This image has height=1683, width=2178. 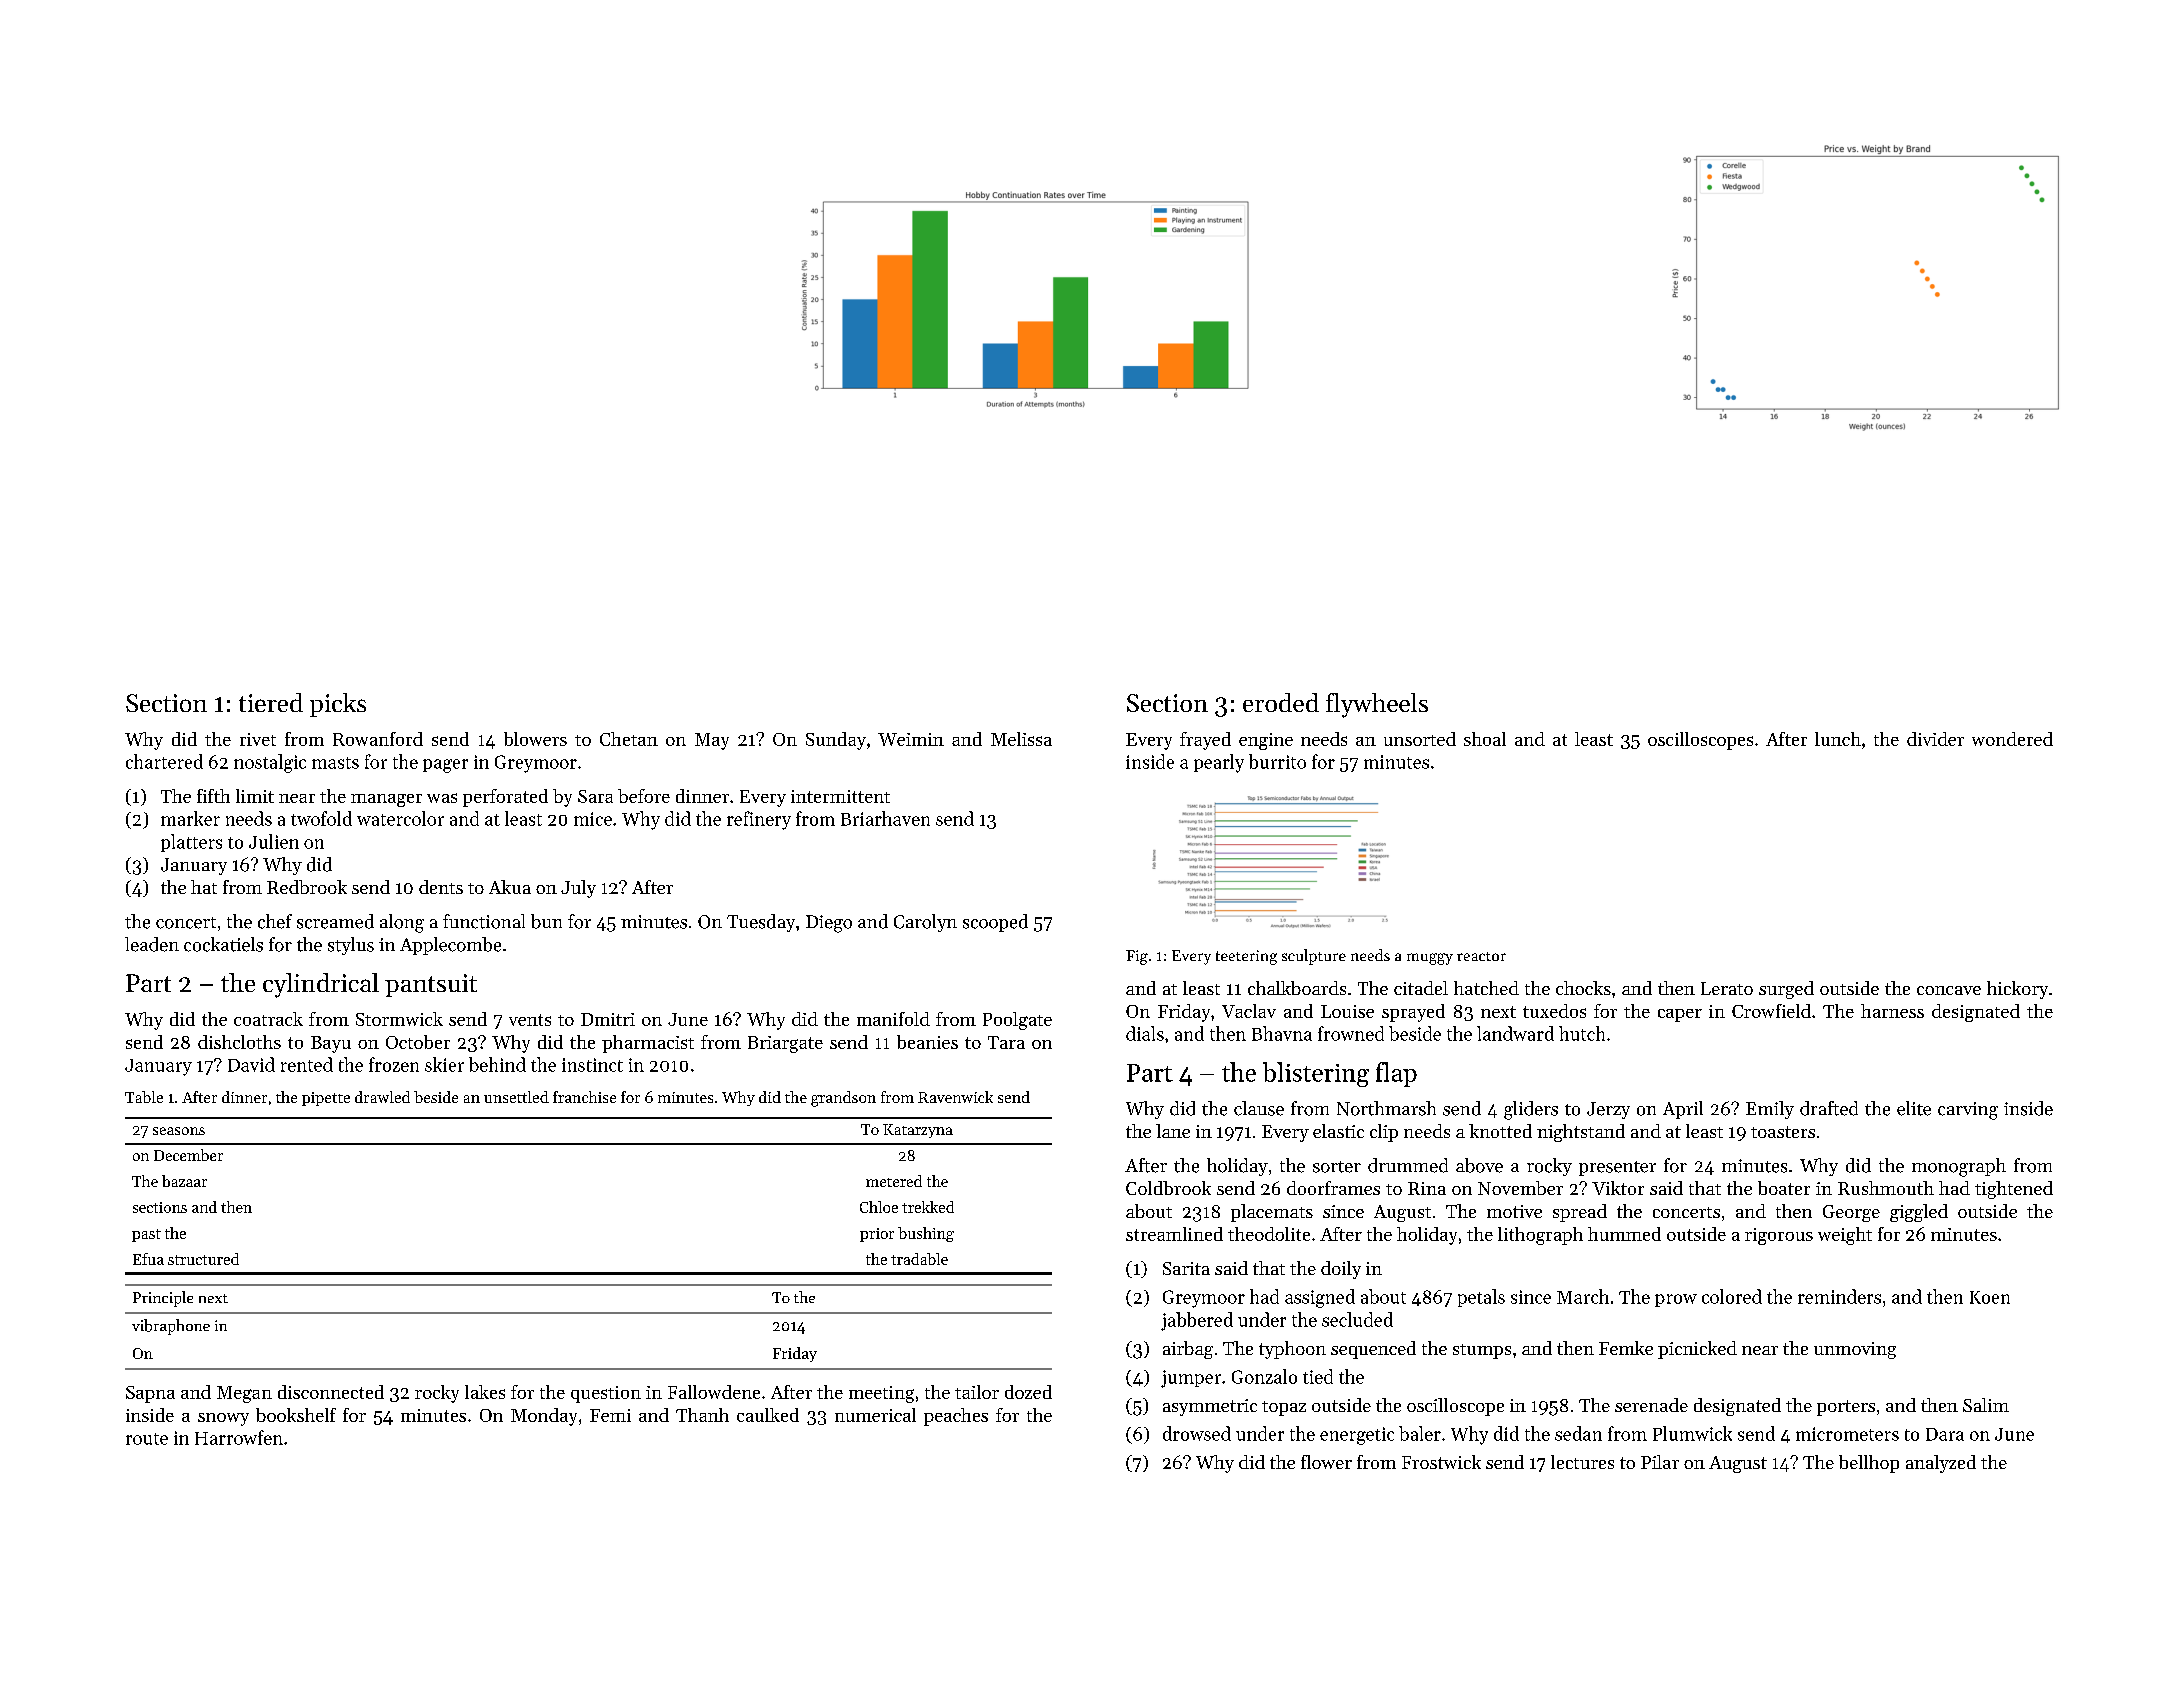 I want to click on lunch, so click(x=1838, y=739).
